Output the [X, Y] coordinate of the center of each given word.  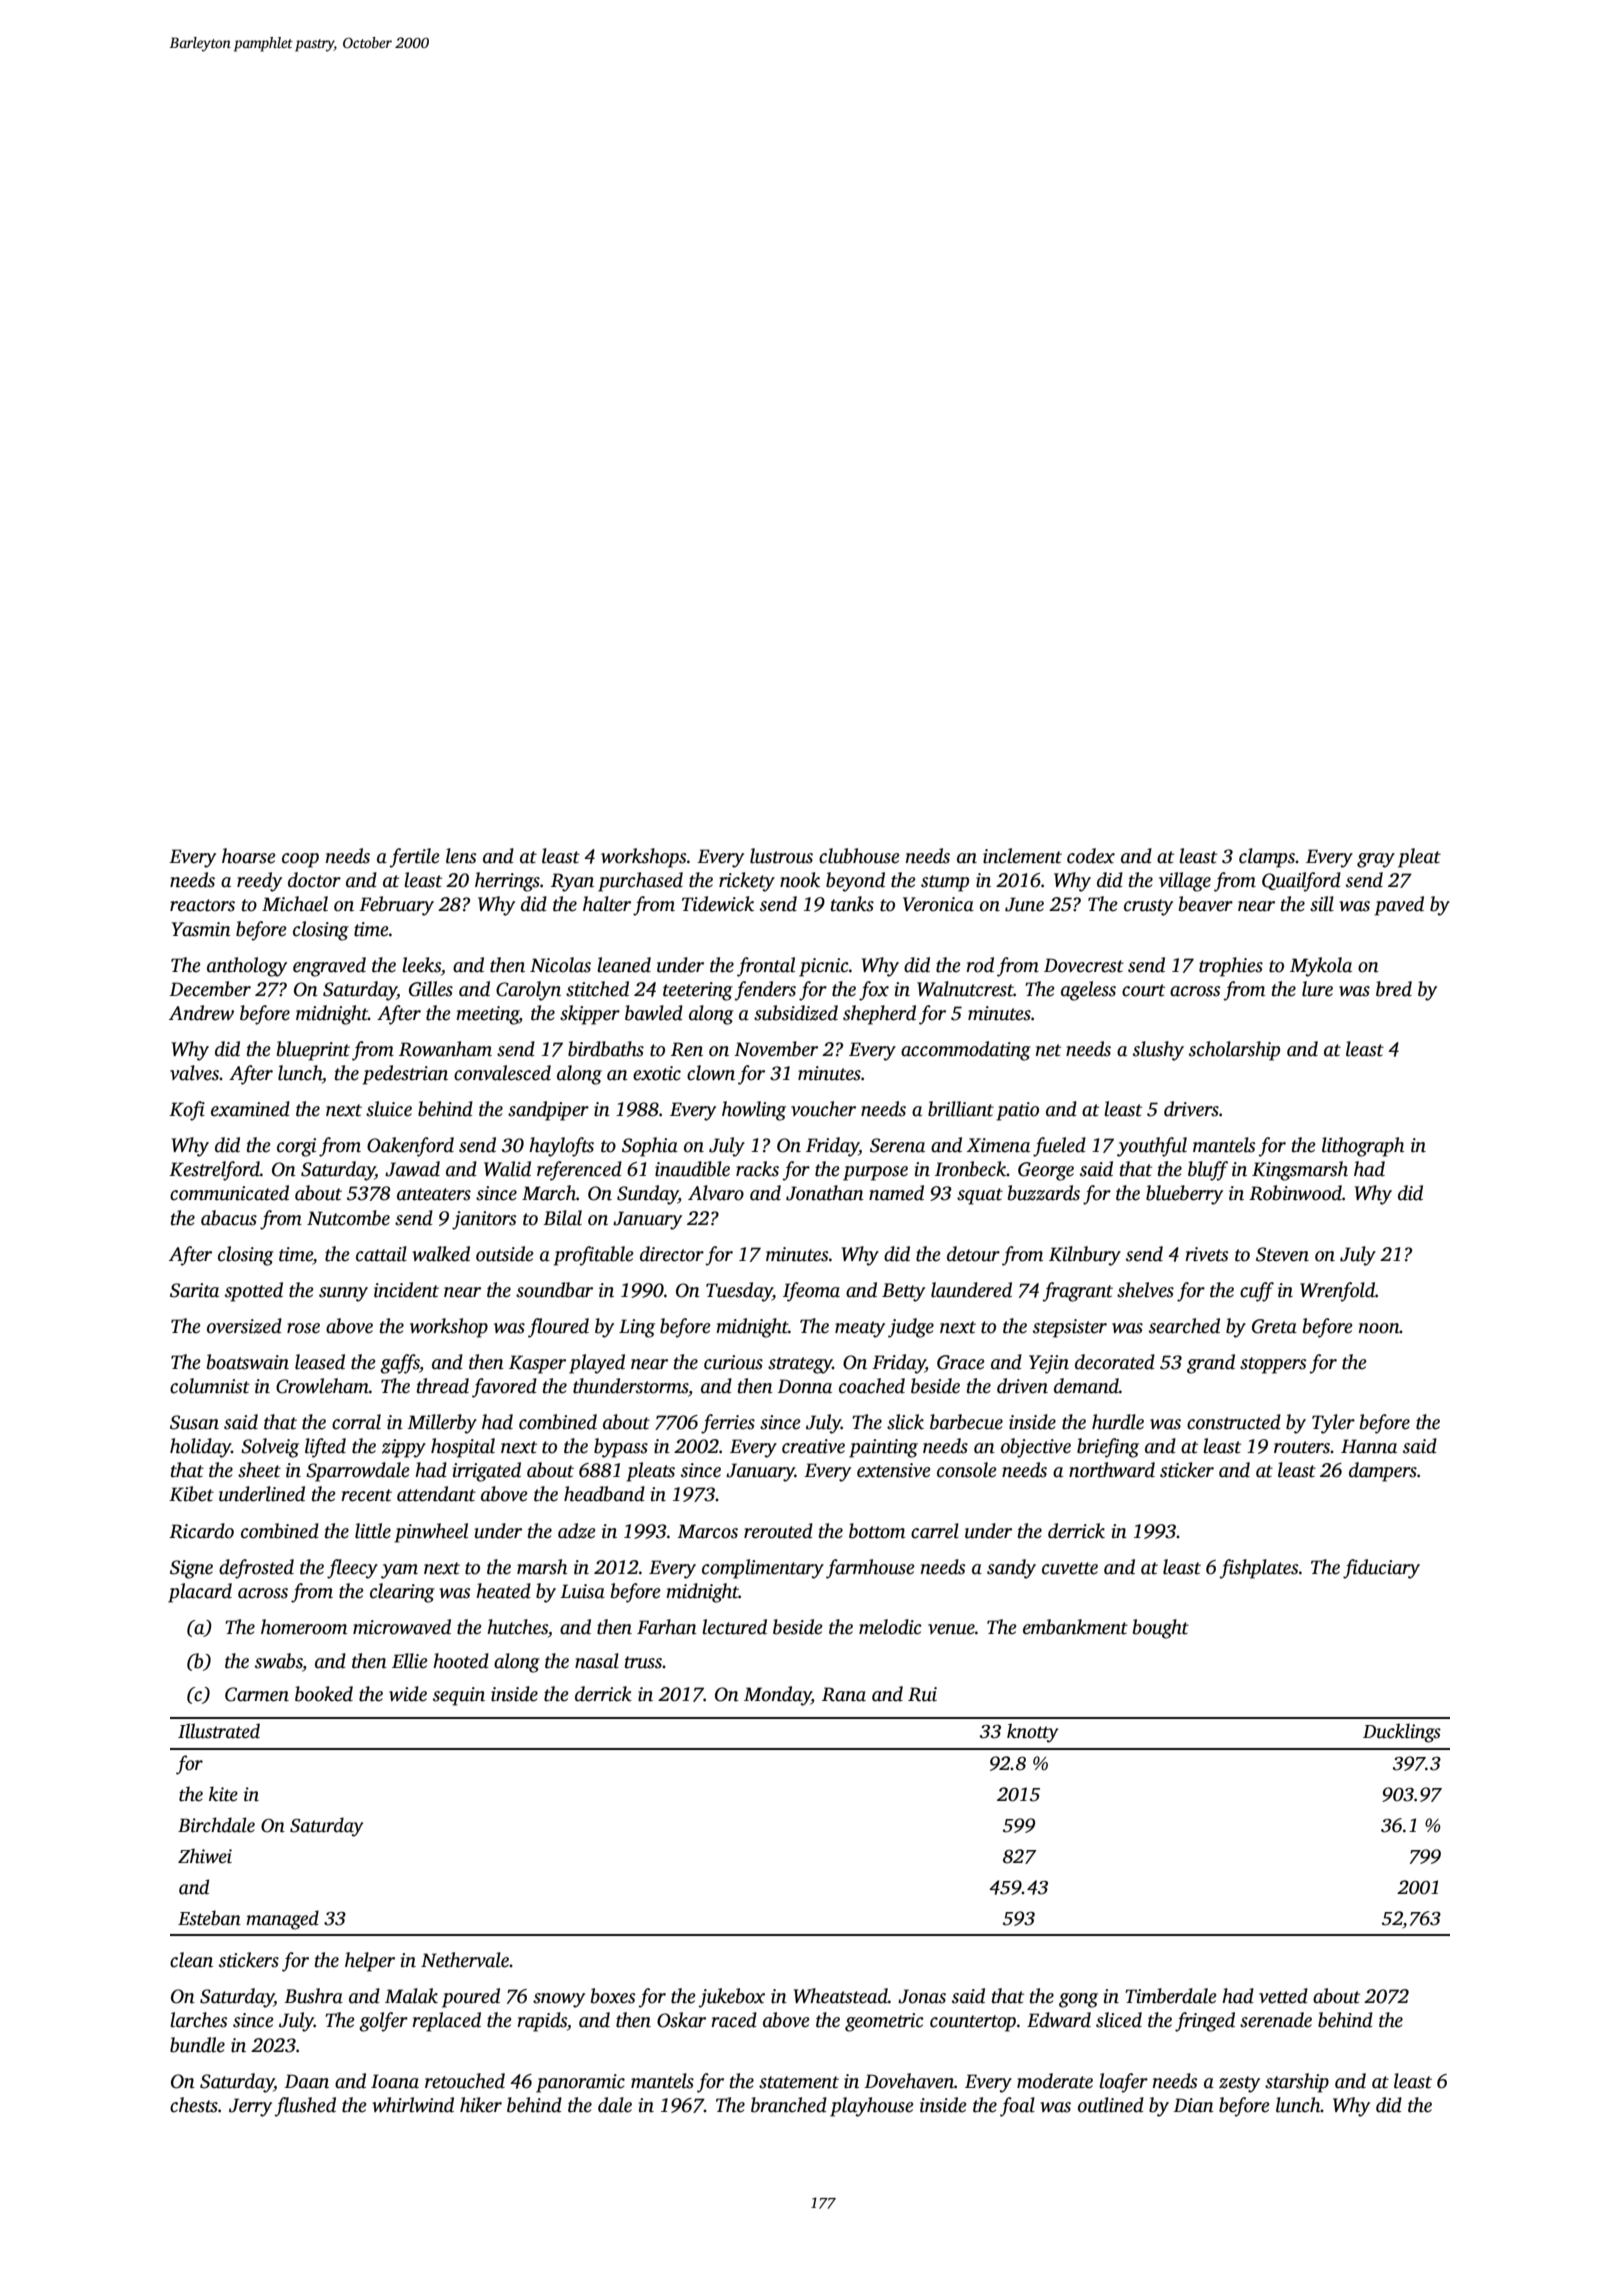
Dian [1193, 2105]
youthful [1152, 1147]
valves [194, 1073]
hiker [481, 2105]
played [597, 1364]
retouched [465, 2081]
